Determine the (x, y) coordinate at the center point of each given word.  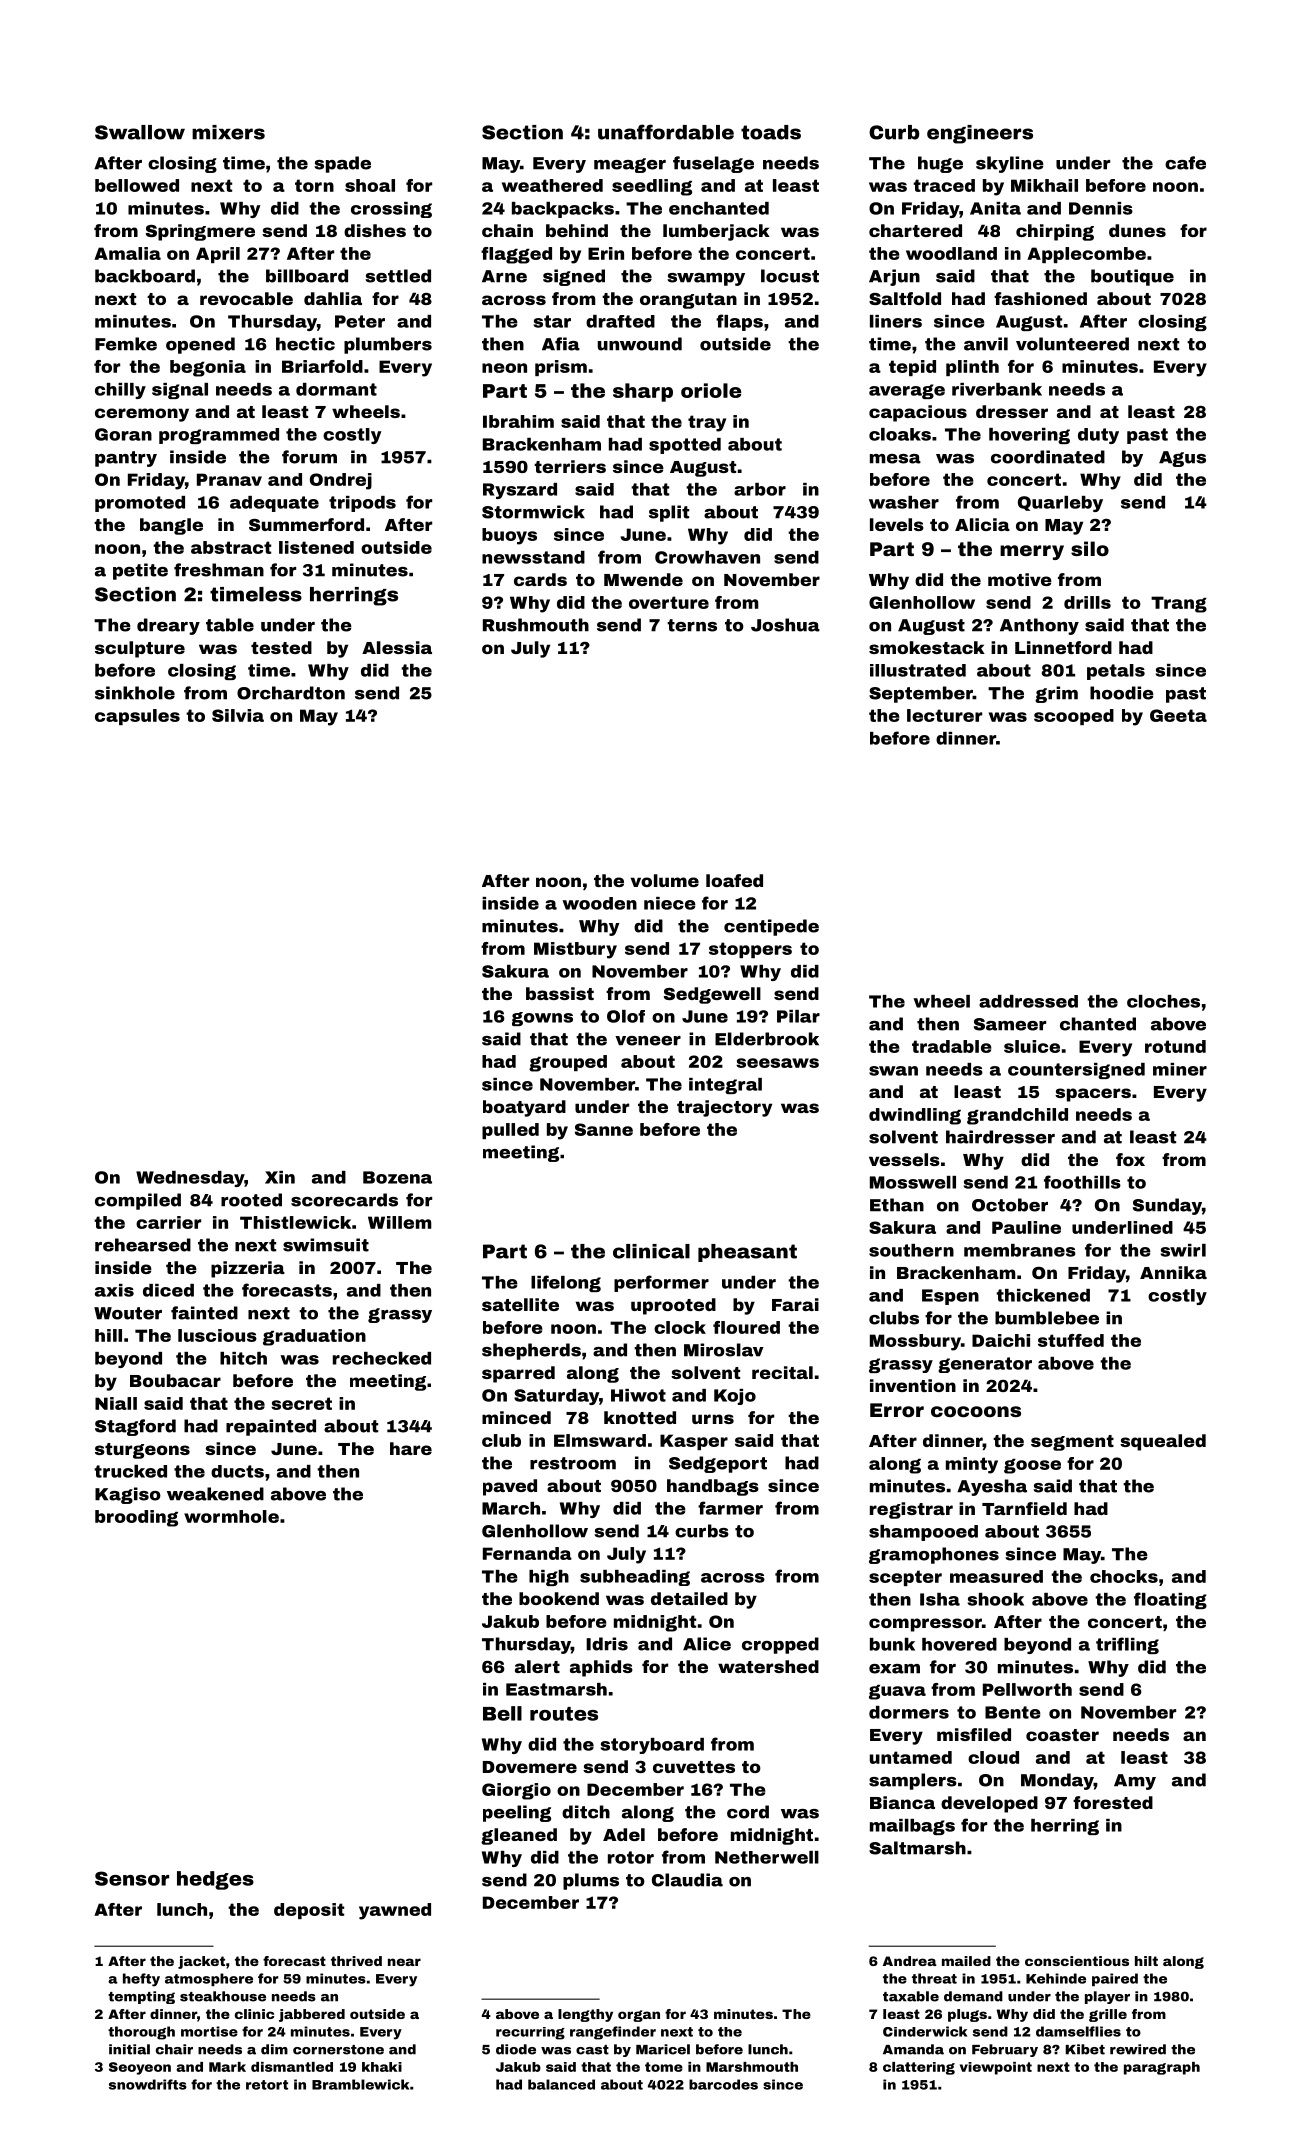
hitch (243, 1358)
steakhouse (223, 1996)
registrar (911, 1510)
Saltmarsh (917, 1848)
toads (771, 132)
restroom (573, 1463)
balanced (561, 2084)
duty (1098, 436)
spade (342, 164)
